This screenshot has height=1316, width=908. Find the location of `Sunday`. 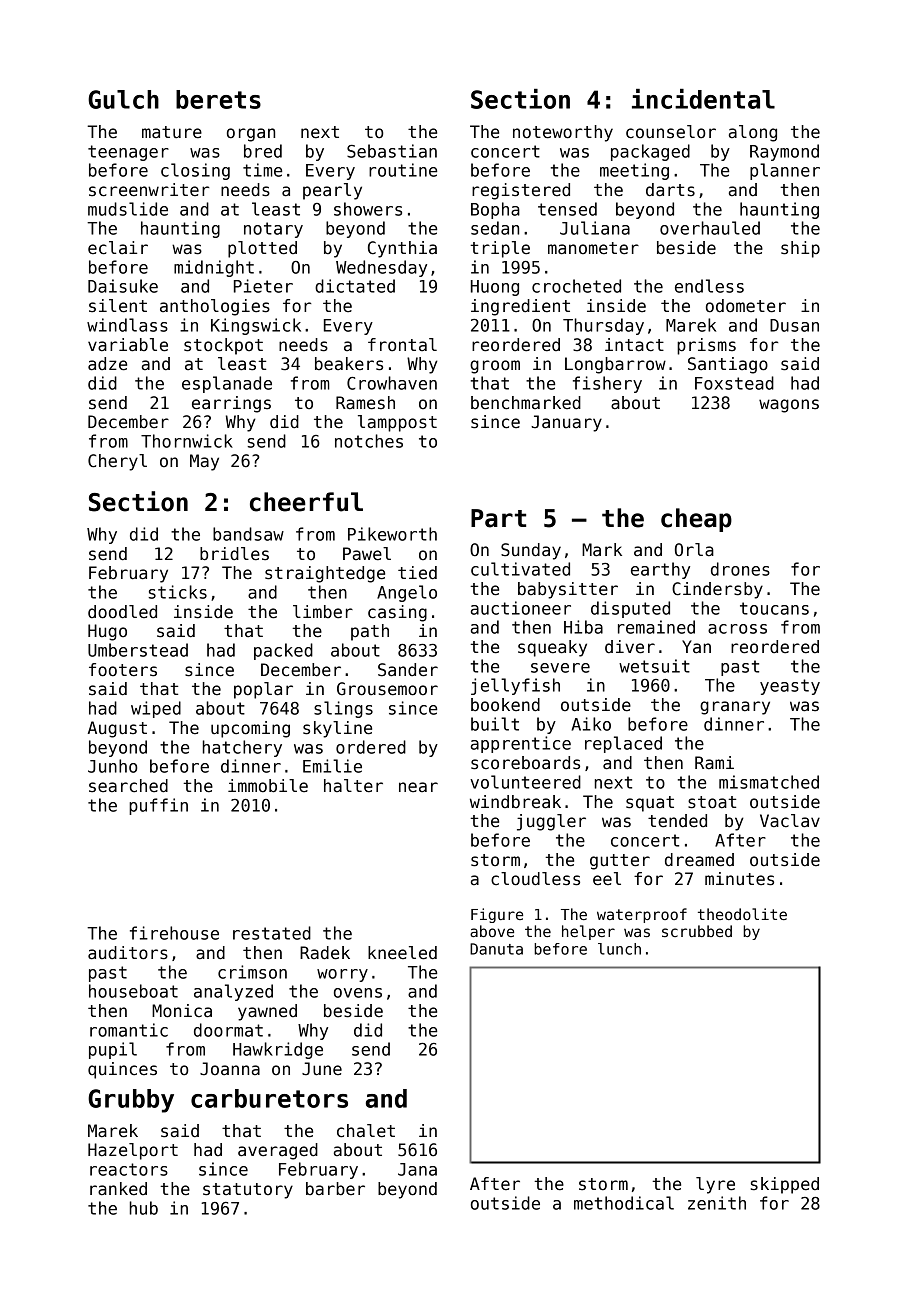

Sunday is located at coordinates (531, 551).
